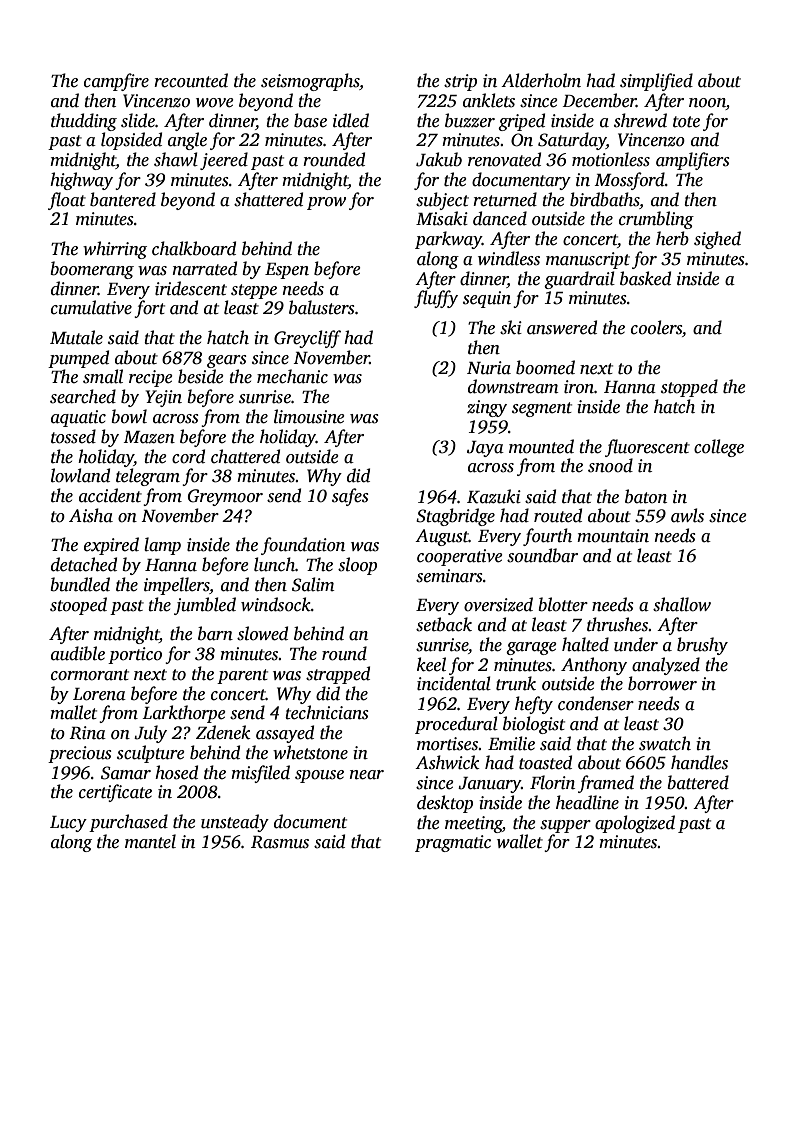 The height and width of the image is (1136, 801). Describe the element at coordinates (579, 280) in the image. I see `guardrail` at that location.
